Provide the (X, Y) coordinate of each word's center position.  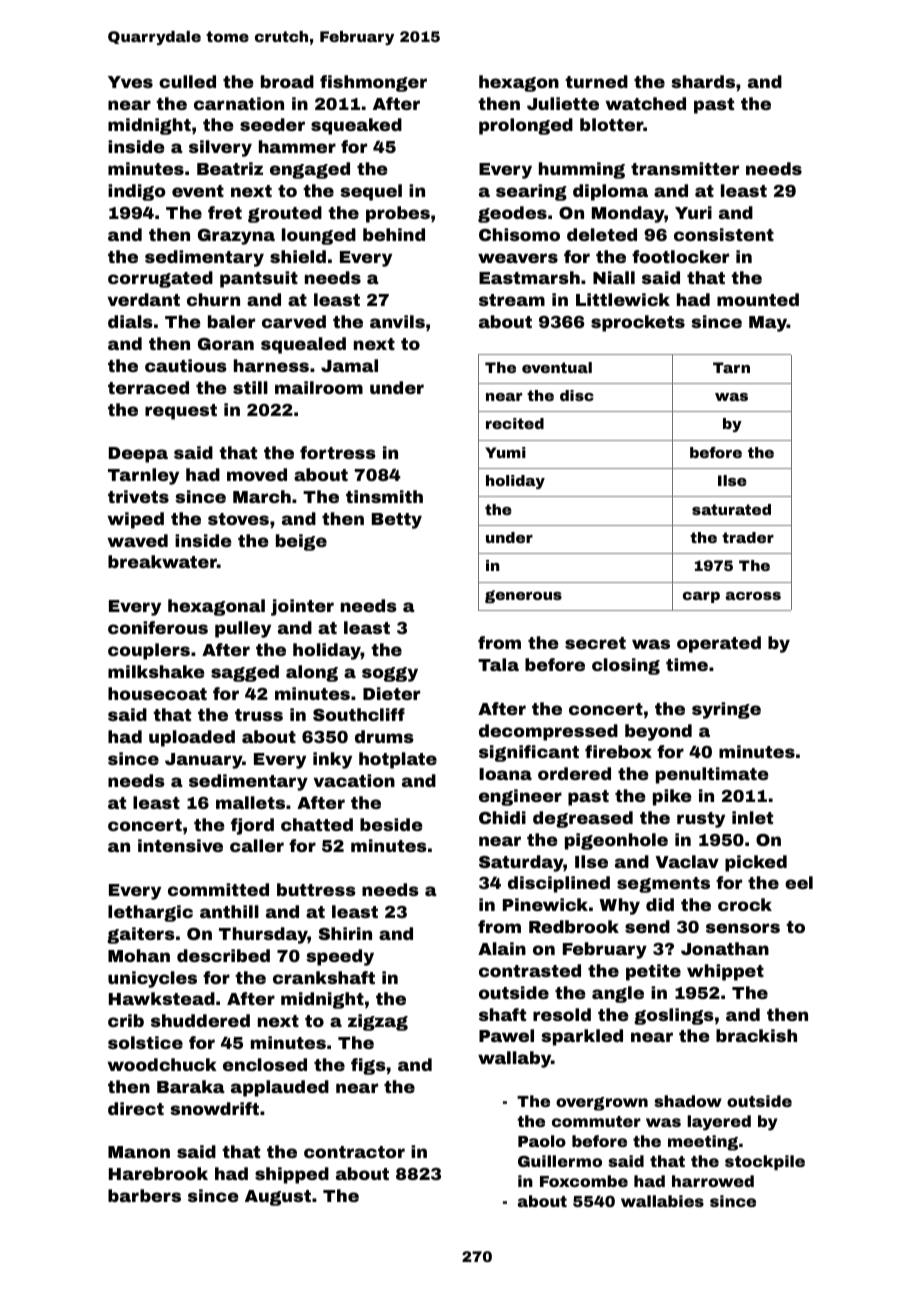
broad (287, 81)
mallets (250, 802)
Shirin (345, 933)
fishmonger (373, 83)
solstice (145, 1042)
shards (703, 81)
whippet (725, 972)
